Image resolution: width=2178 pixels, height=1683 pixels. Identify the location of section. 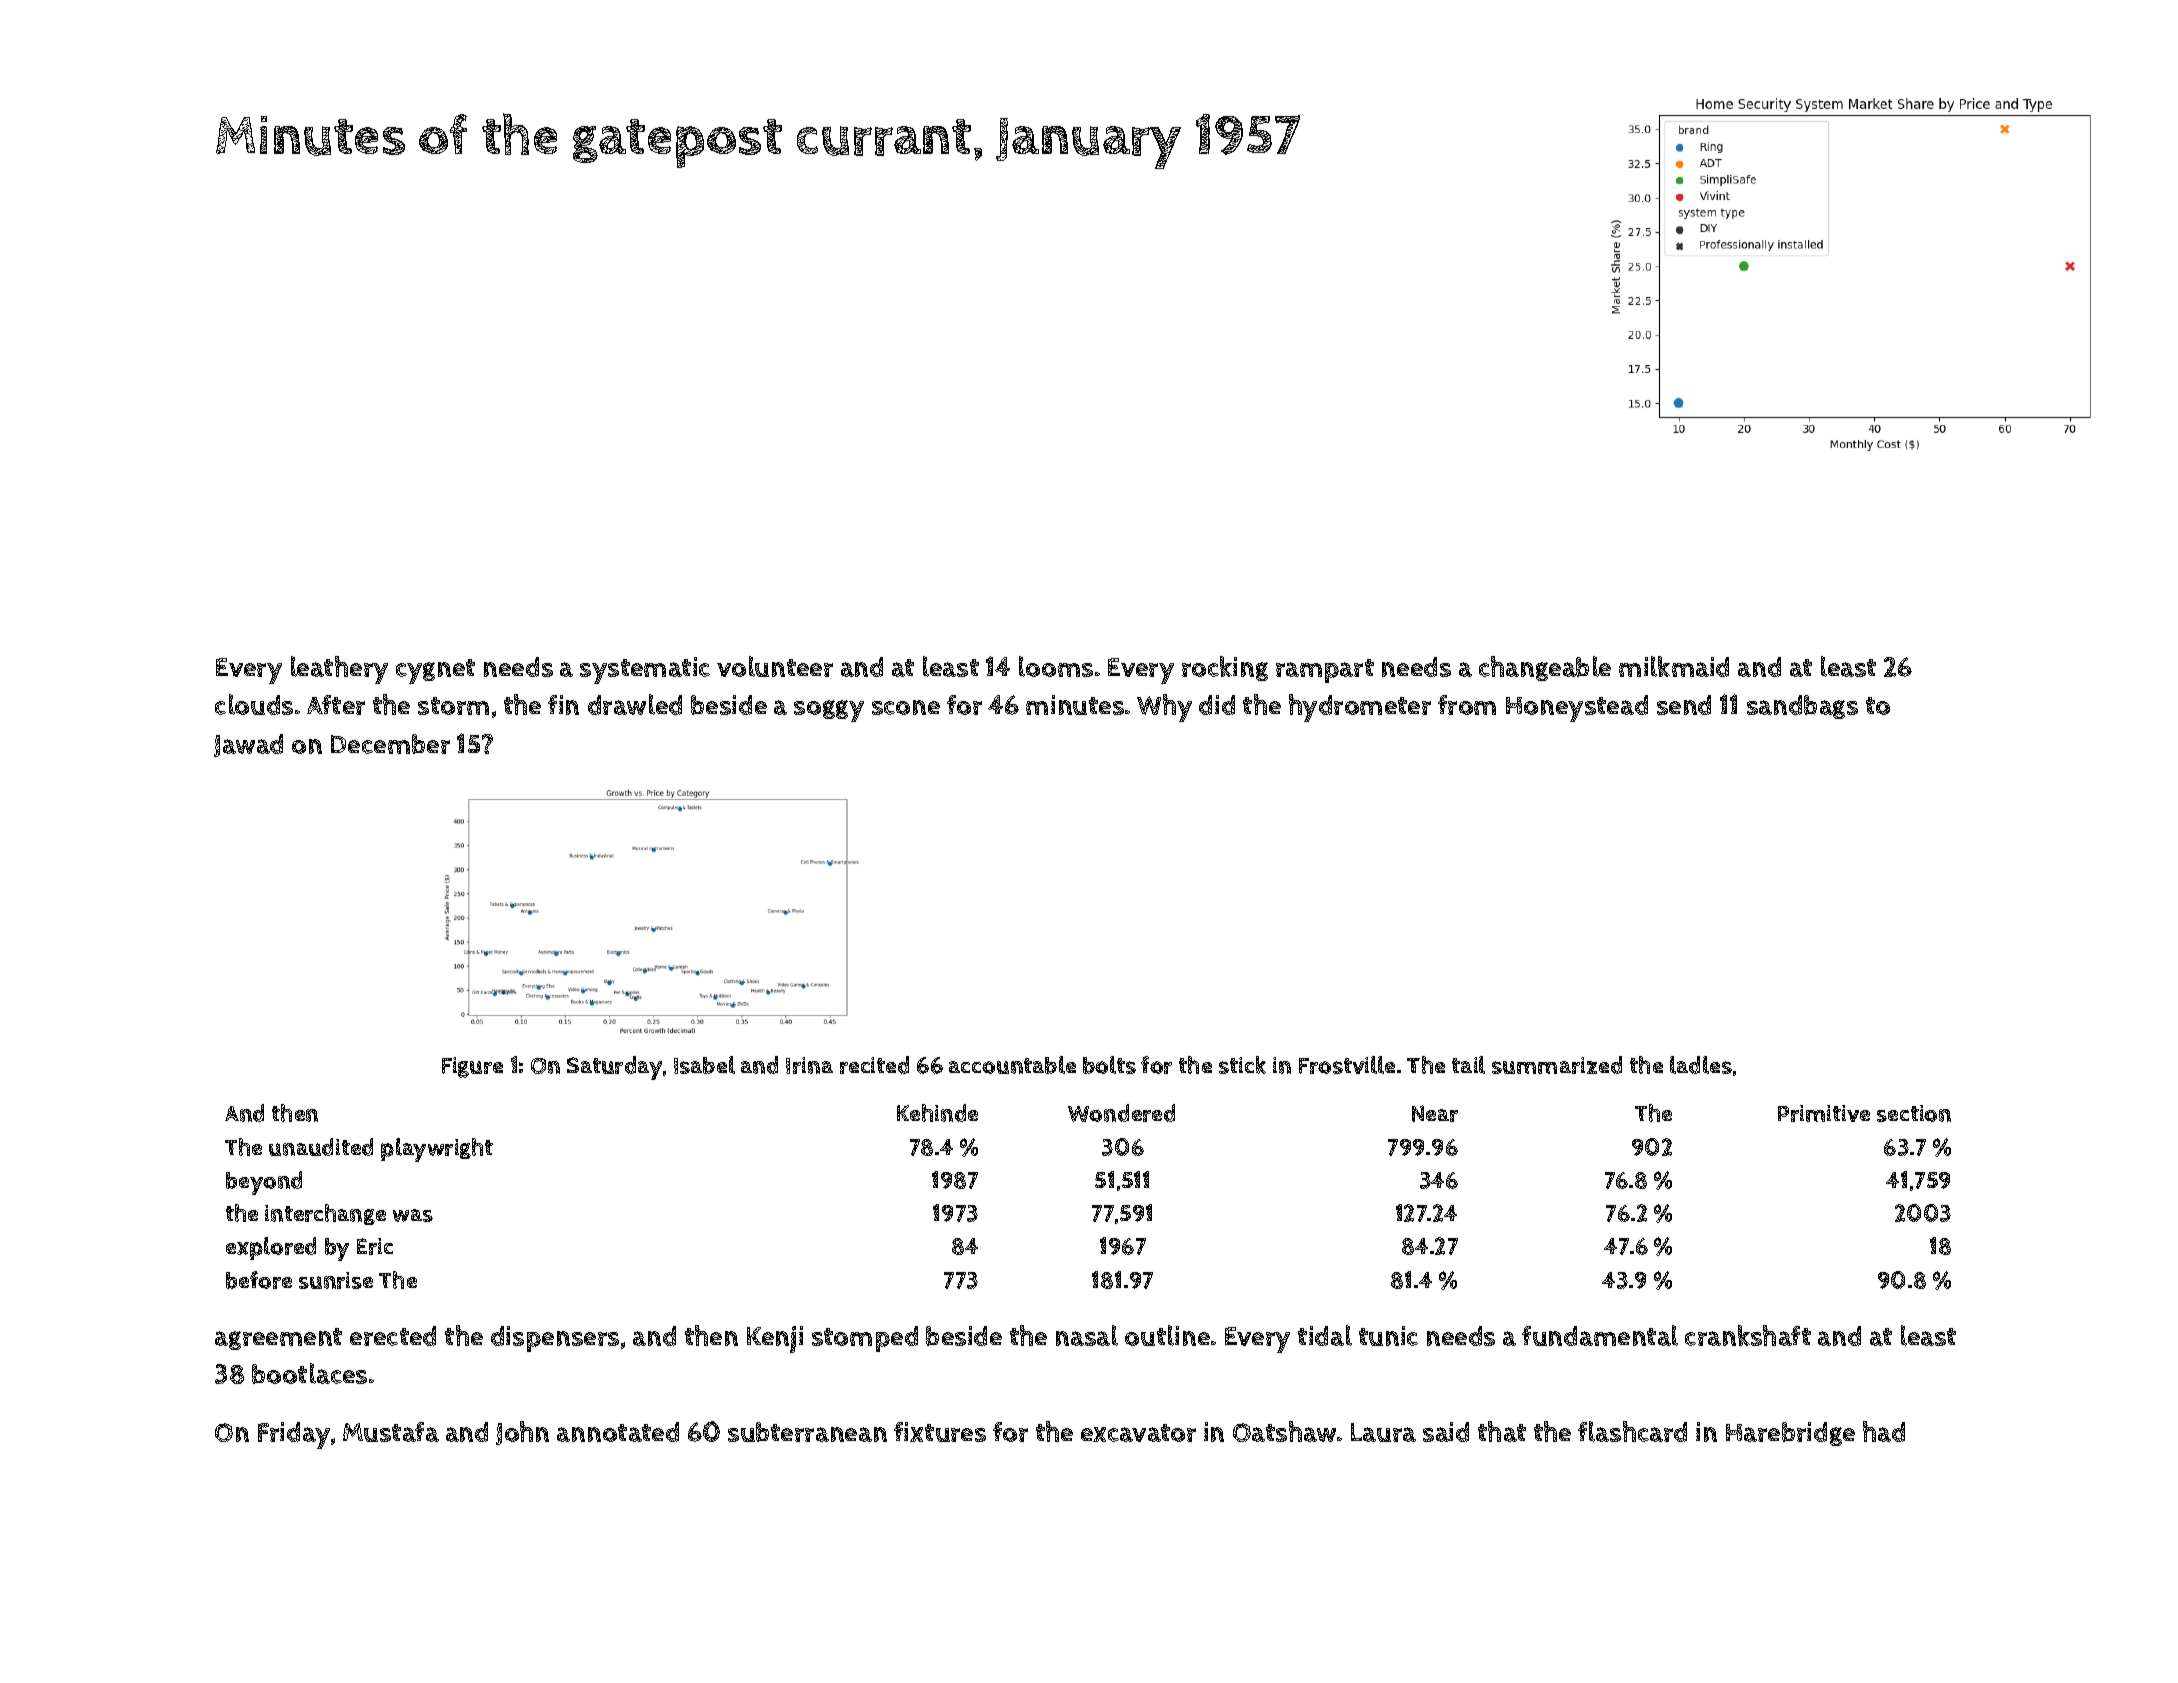
(1914, 1113).
